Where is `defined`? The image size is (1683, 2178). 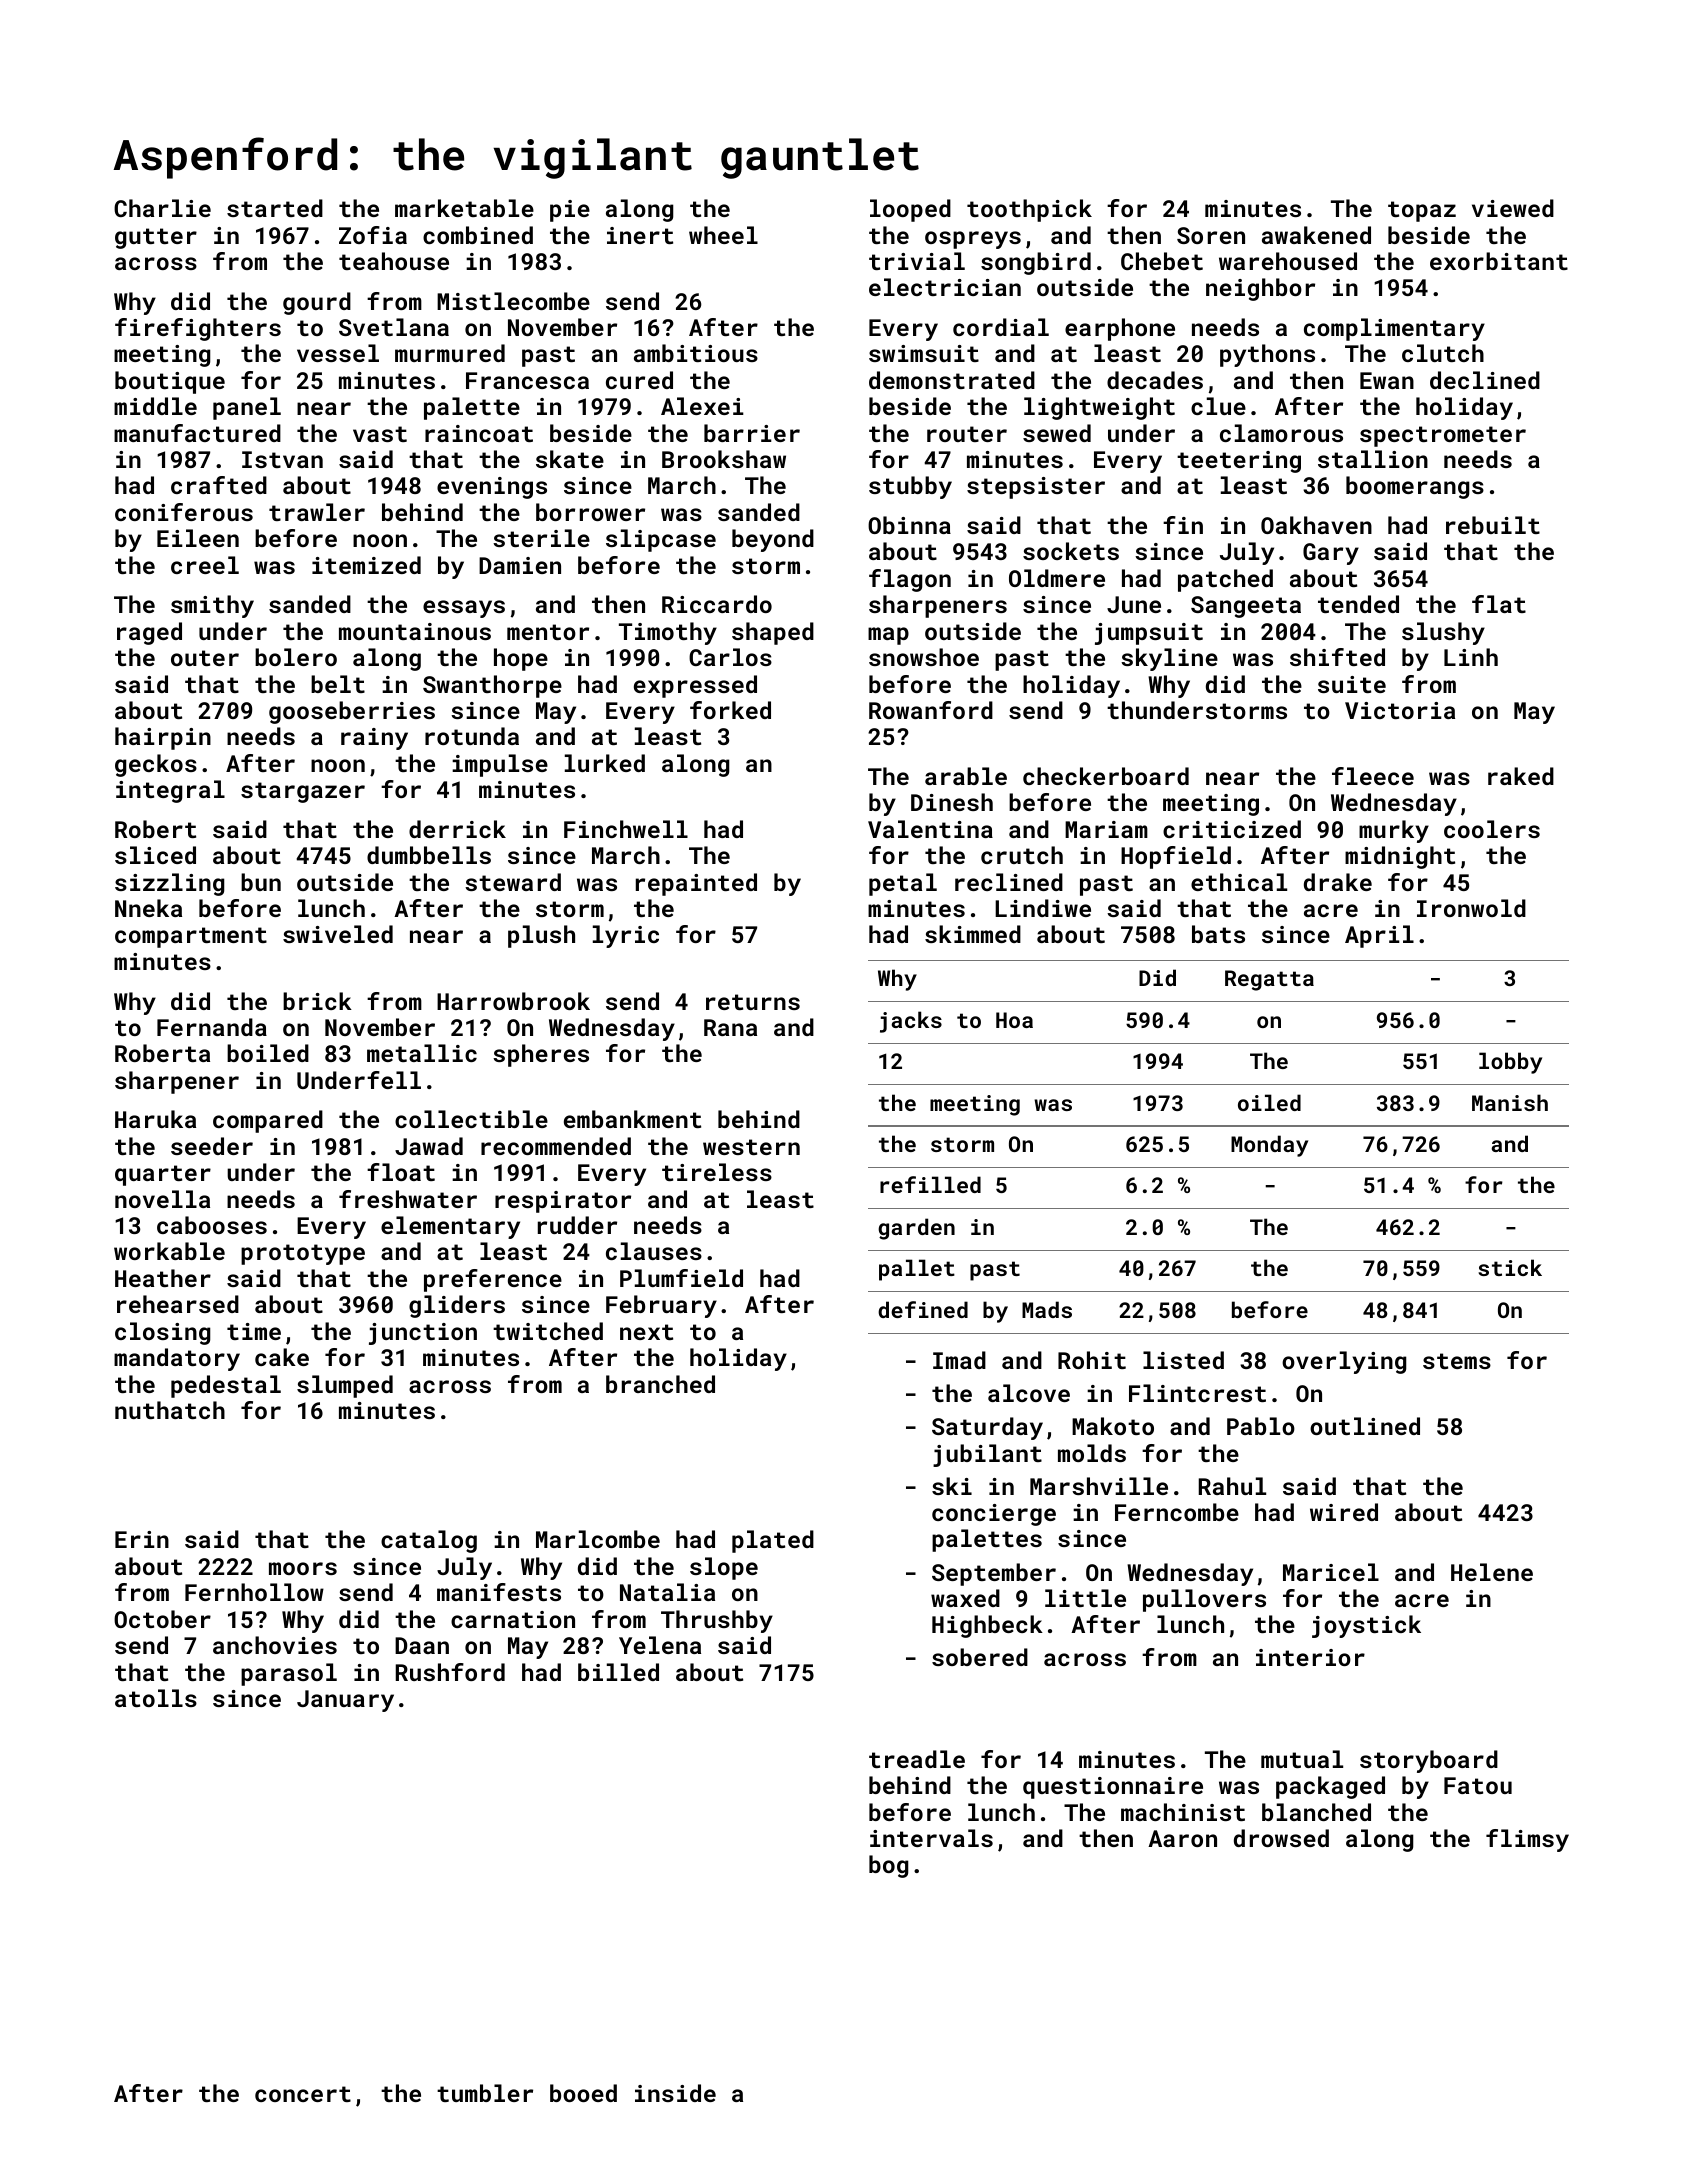
defined is located at coordinates (923, 1309).
